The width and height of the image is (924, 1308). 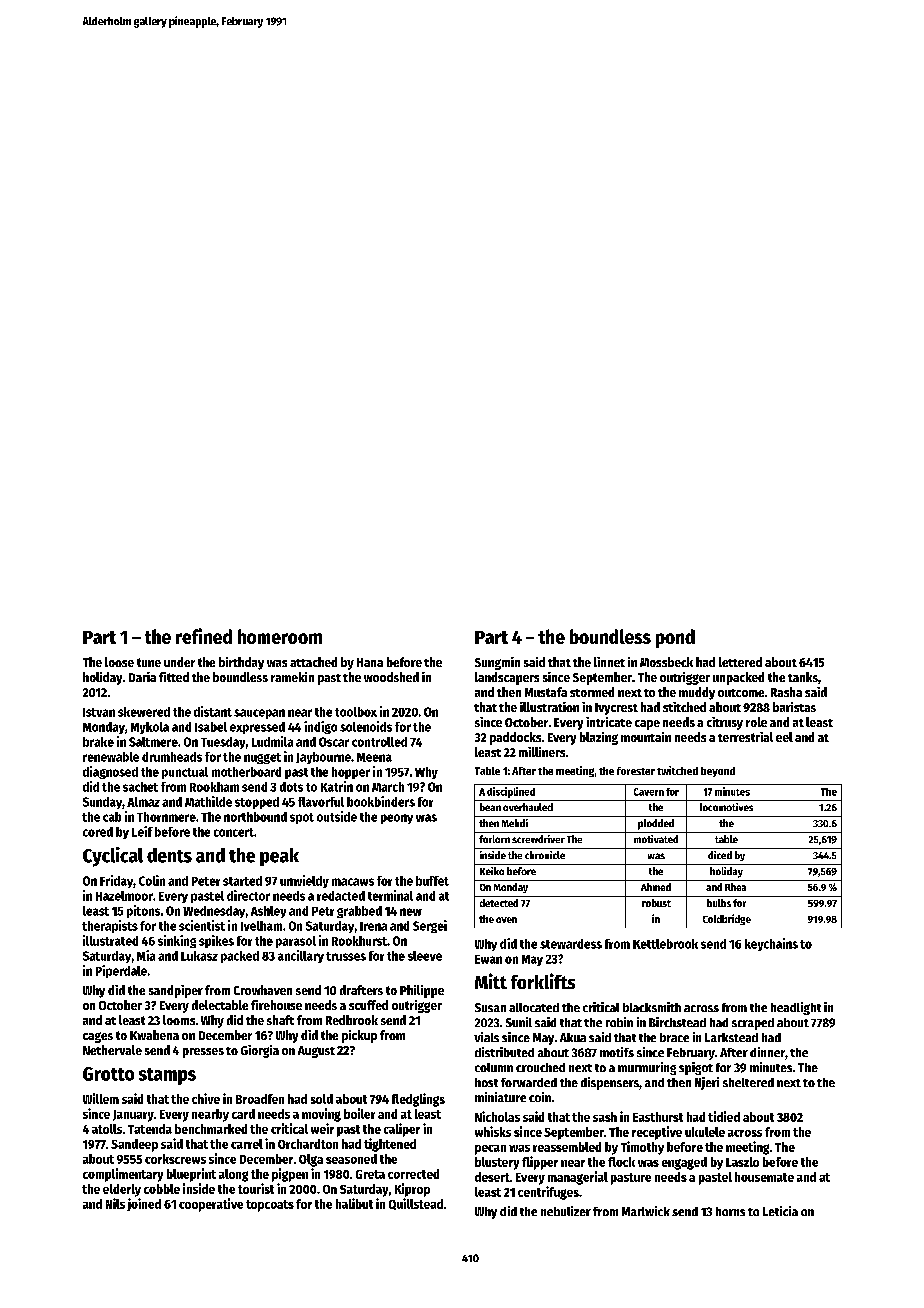 I want to click on loose, so click(x=119, y=662).
